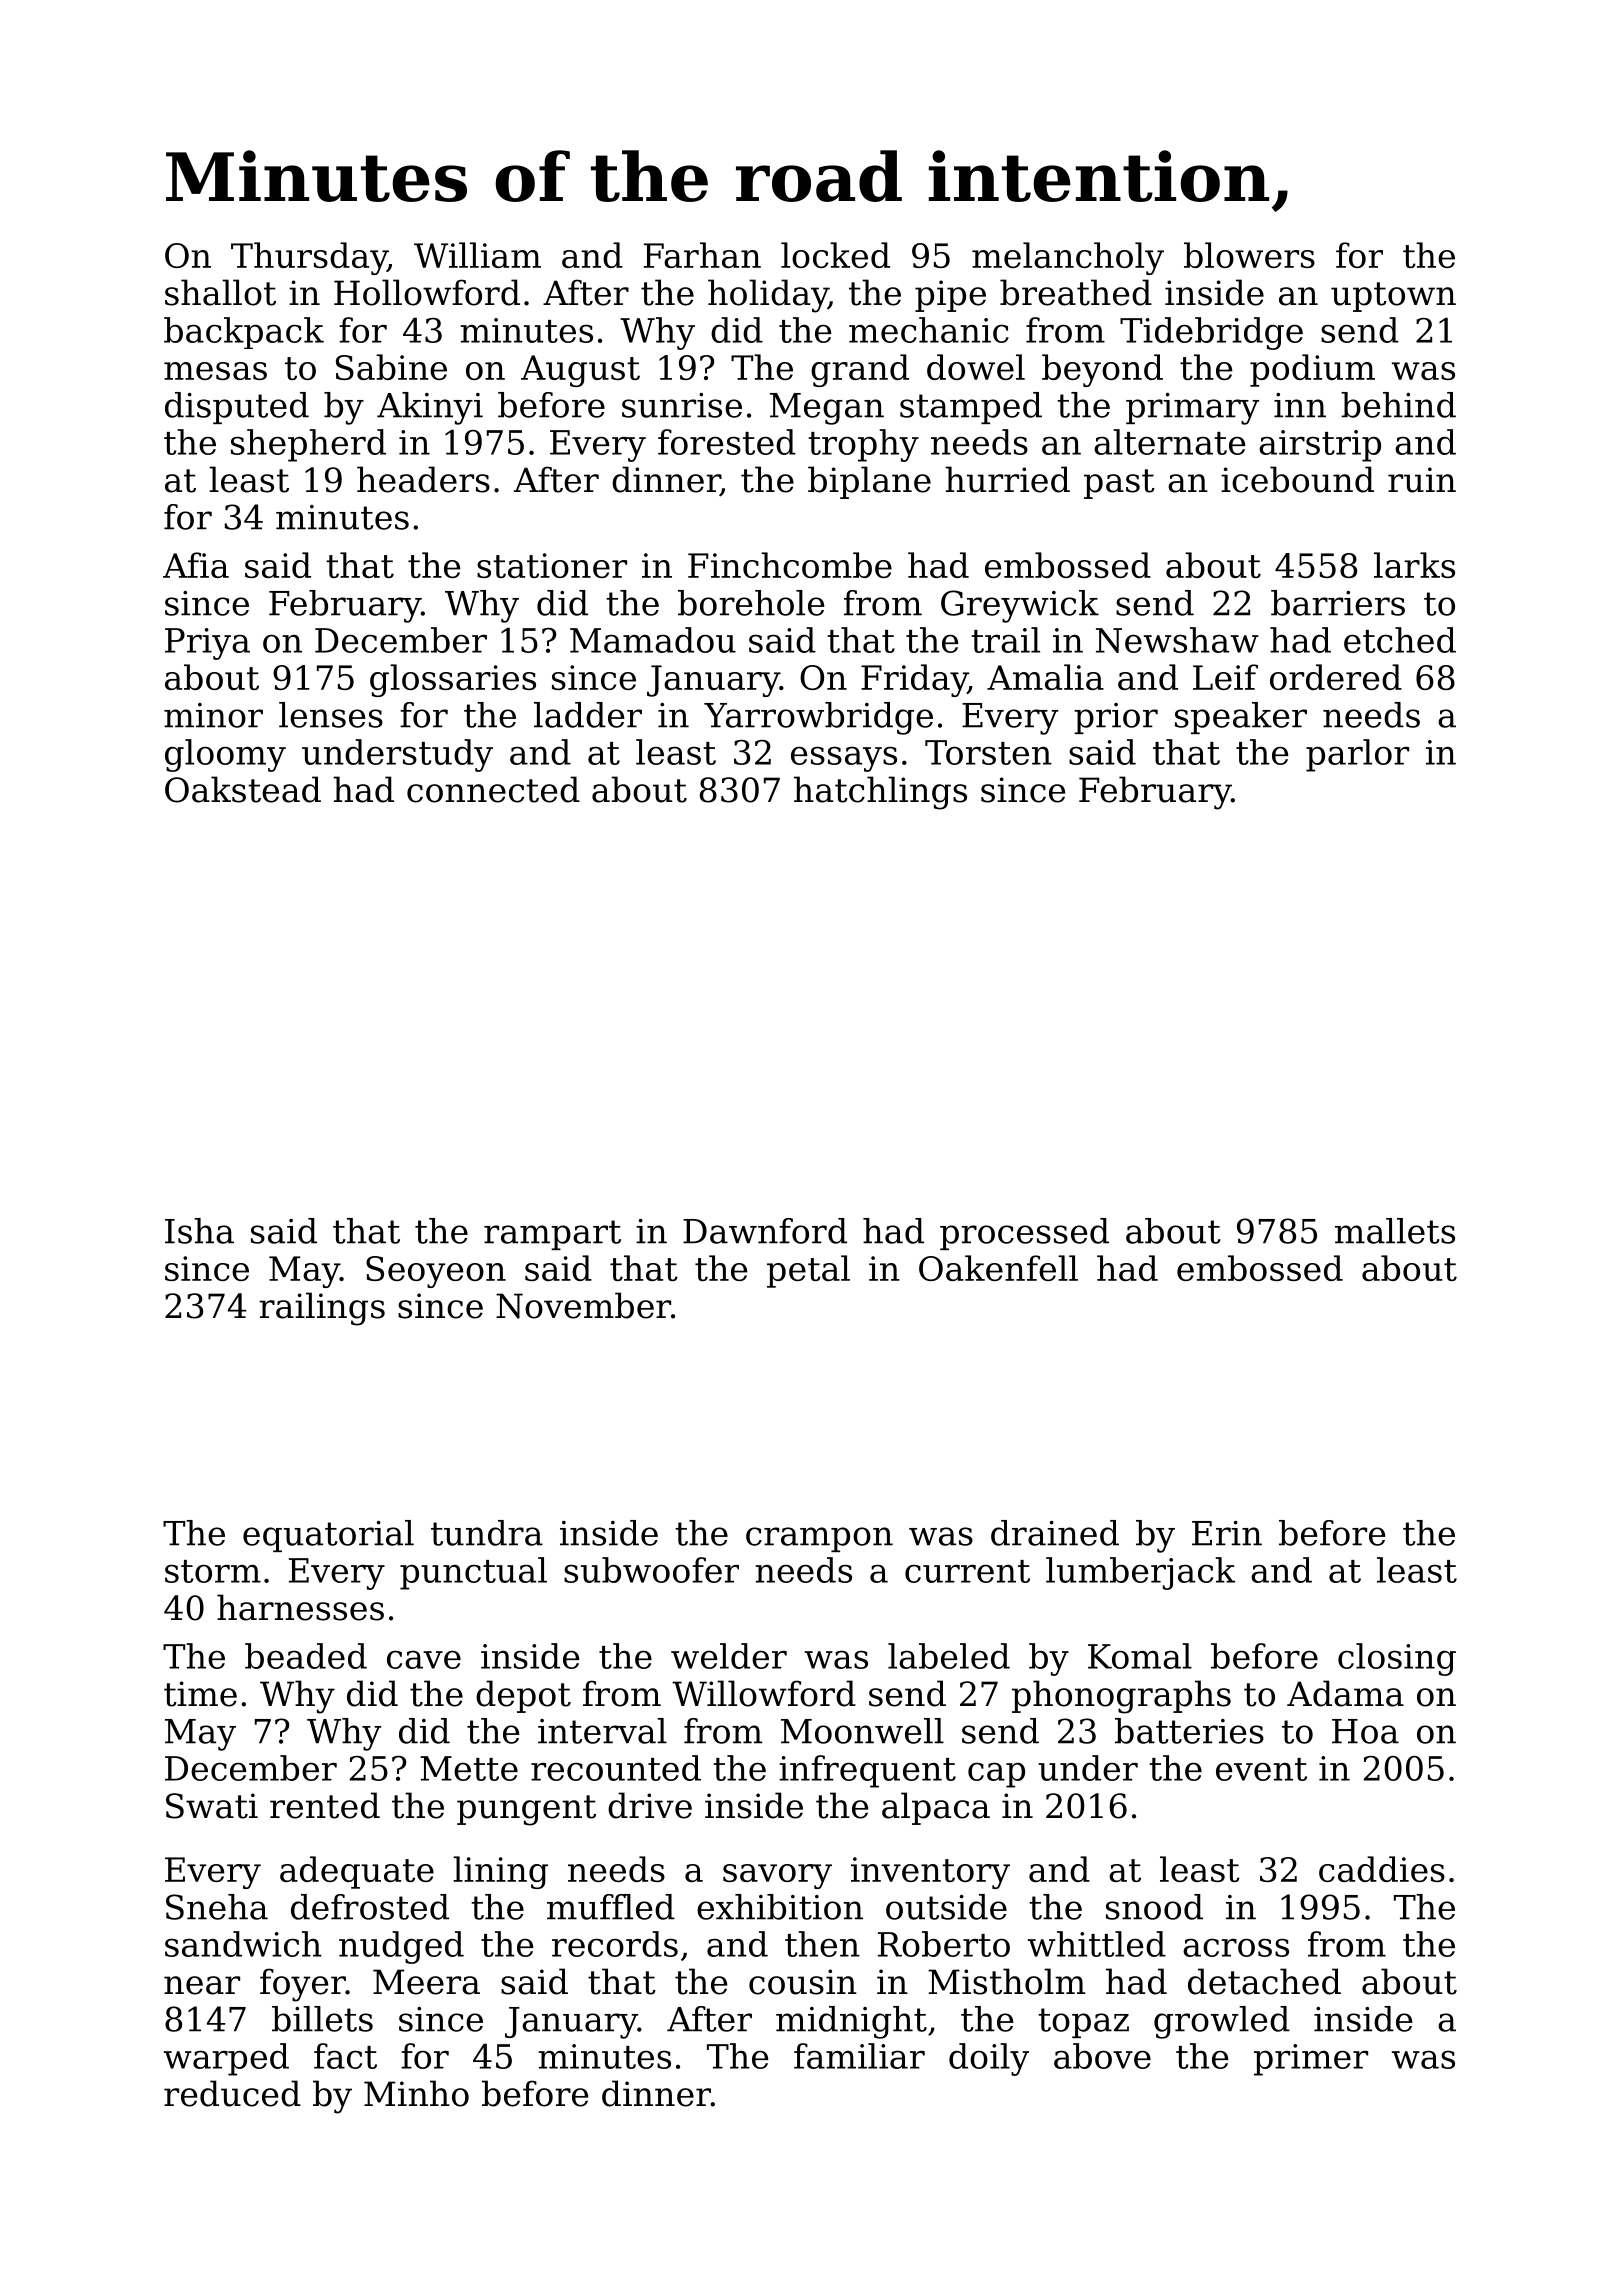 This screenshot has width=1620, height=2292. I want to click on hatchlings, so click(880, 793).
